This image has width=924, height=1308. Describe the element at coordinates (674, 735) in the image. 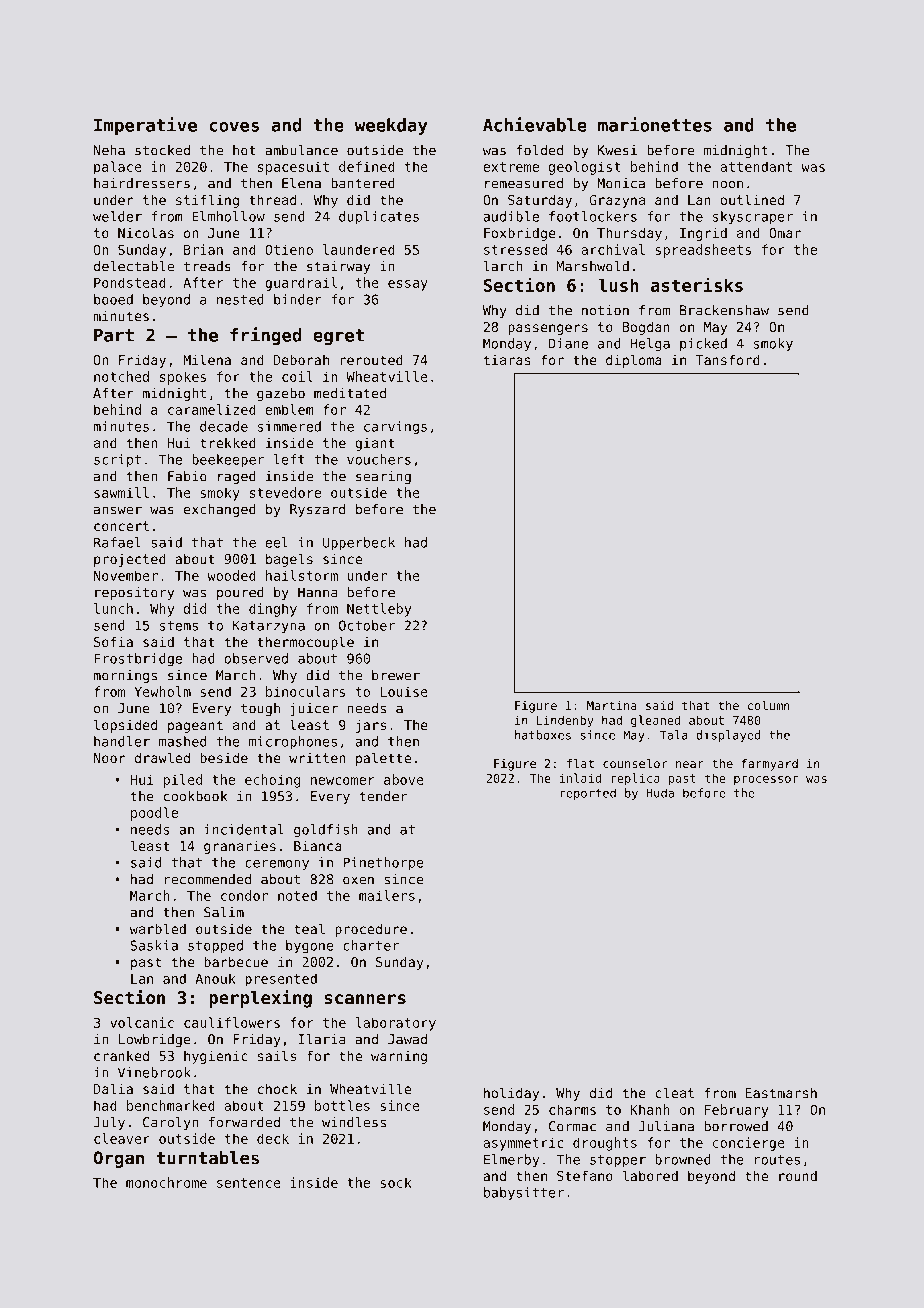

I see `Tala` at that location.
